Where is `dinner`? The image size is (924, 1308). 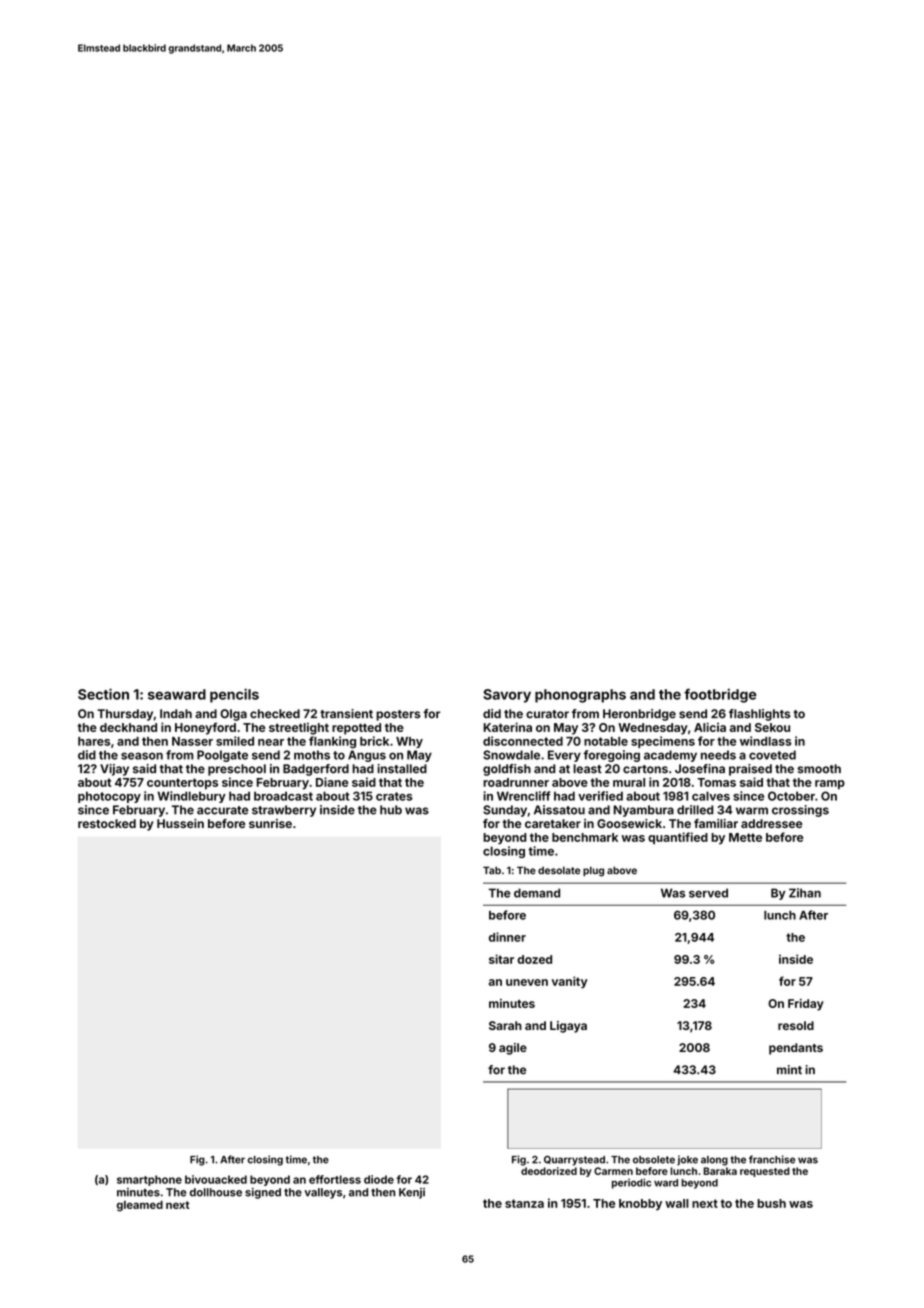 dinner is located at coordinates (507, 937).
